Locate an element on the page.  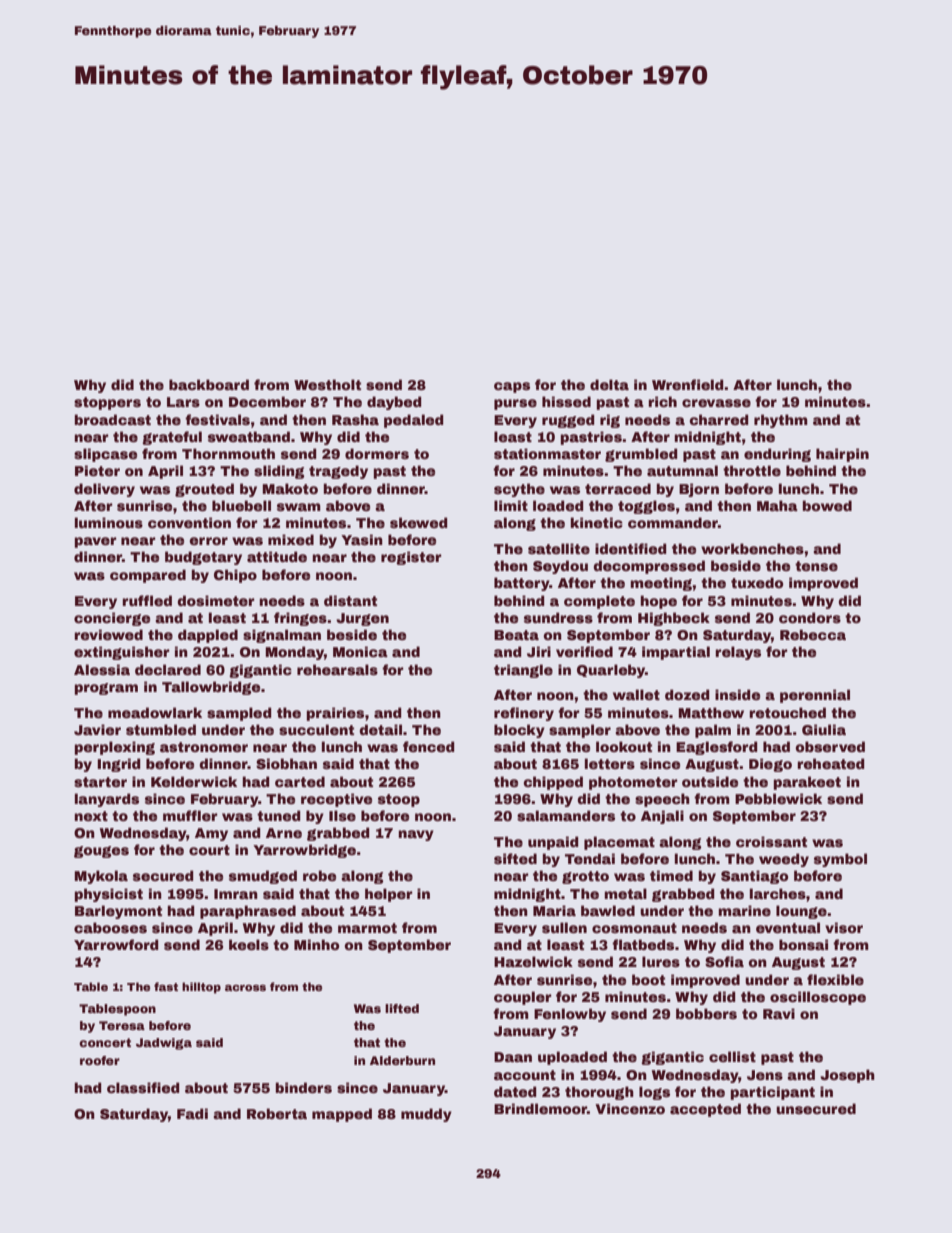
grouted is located at coordinates (204, 490).
